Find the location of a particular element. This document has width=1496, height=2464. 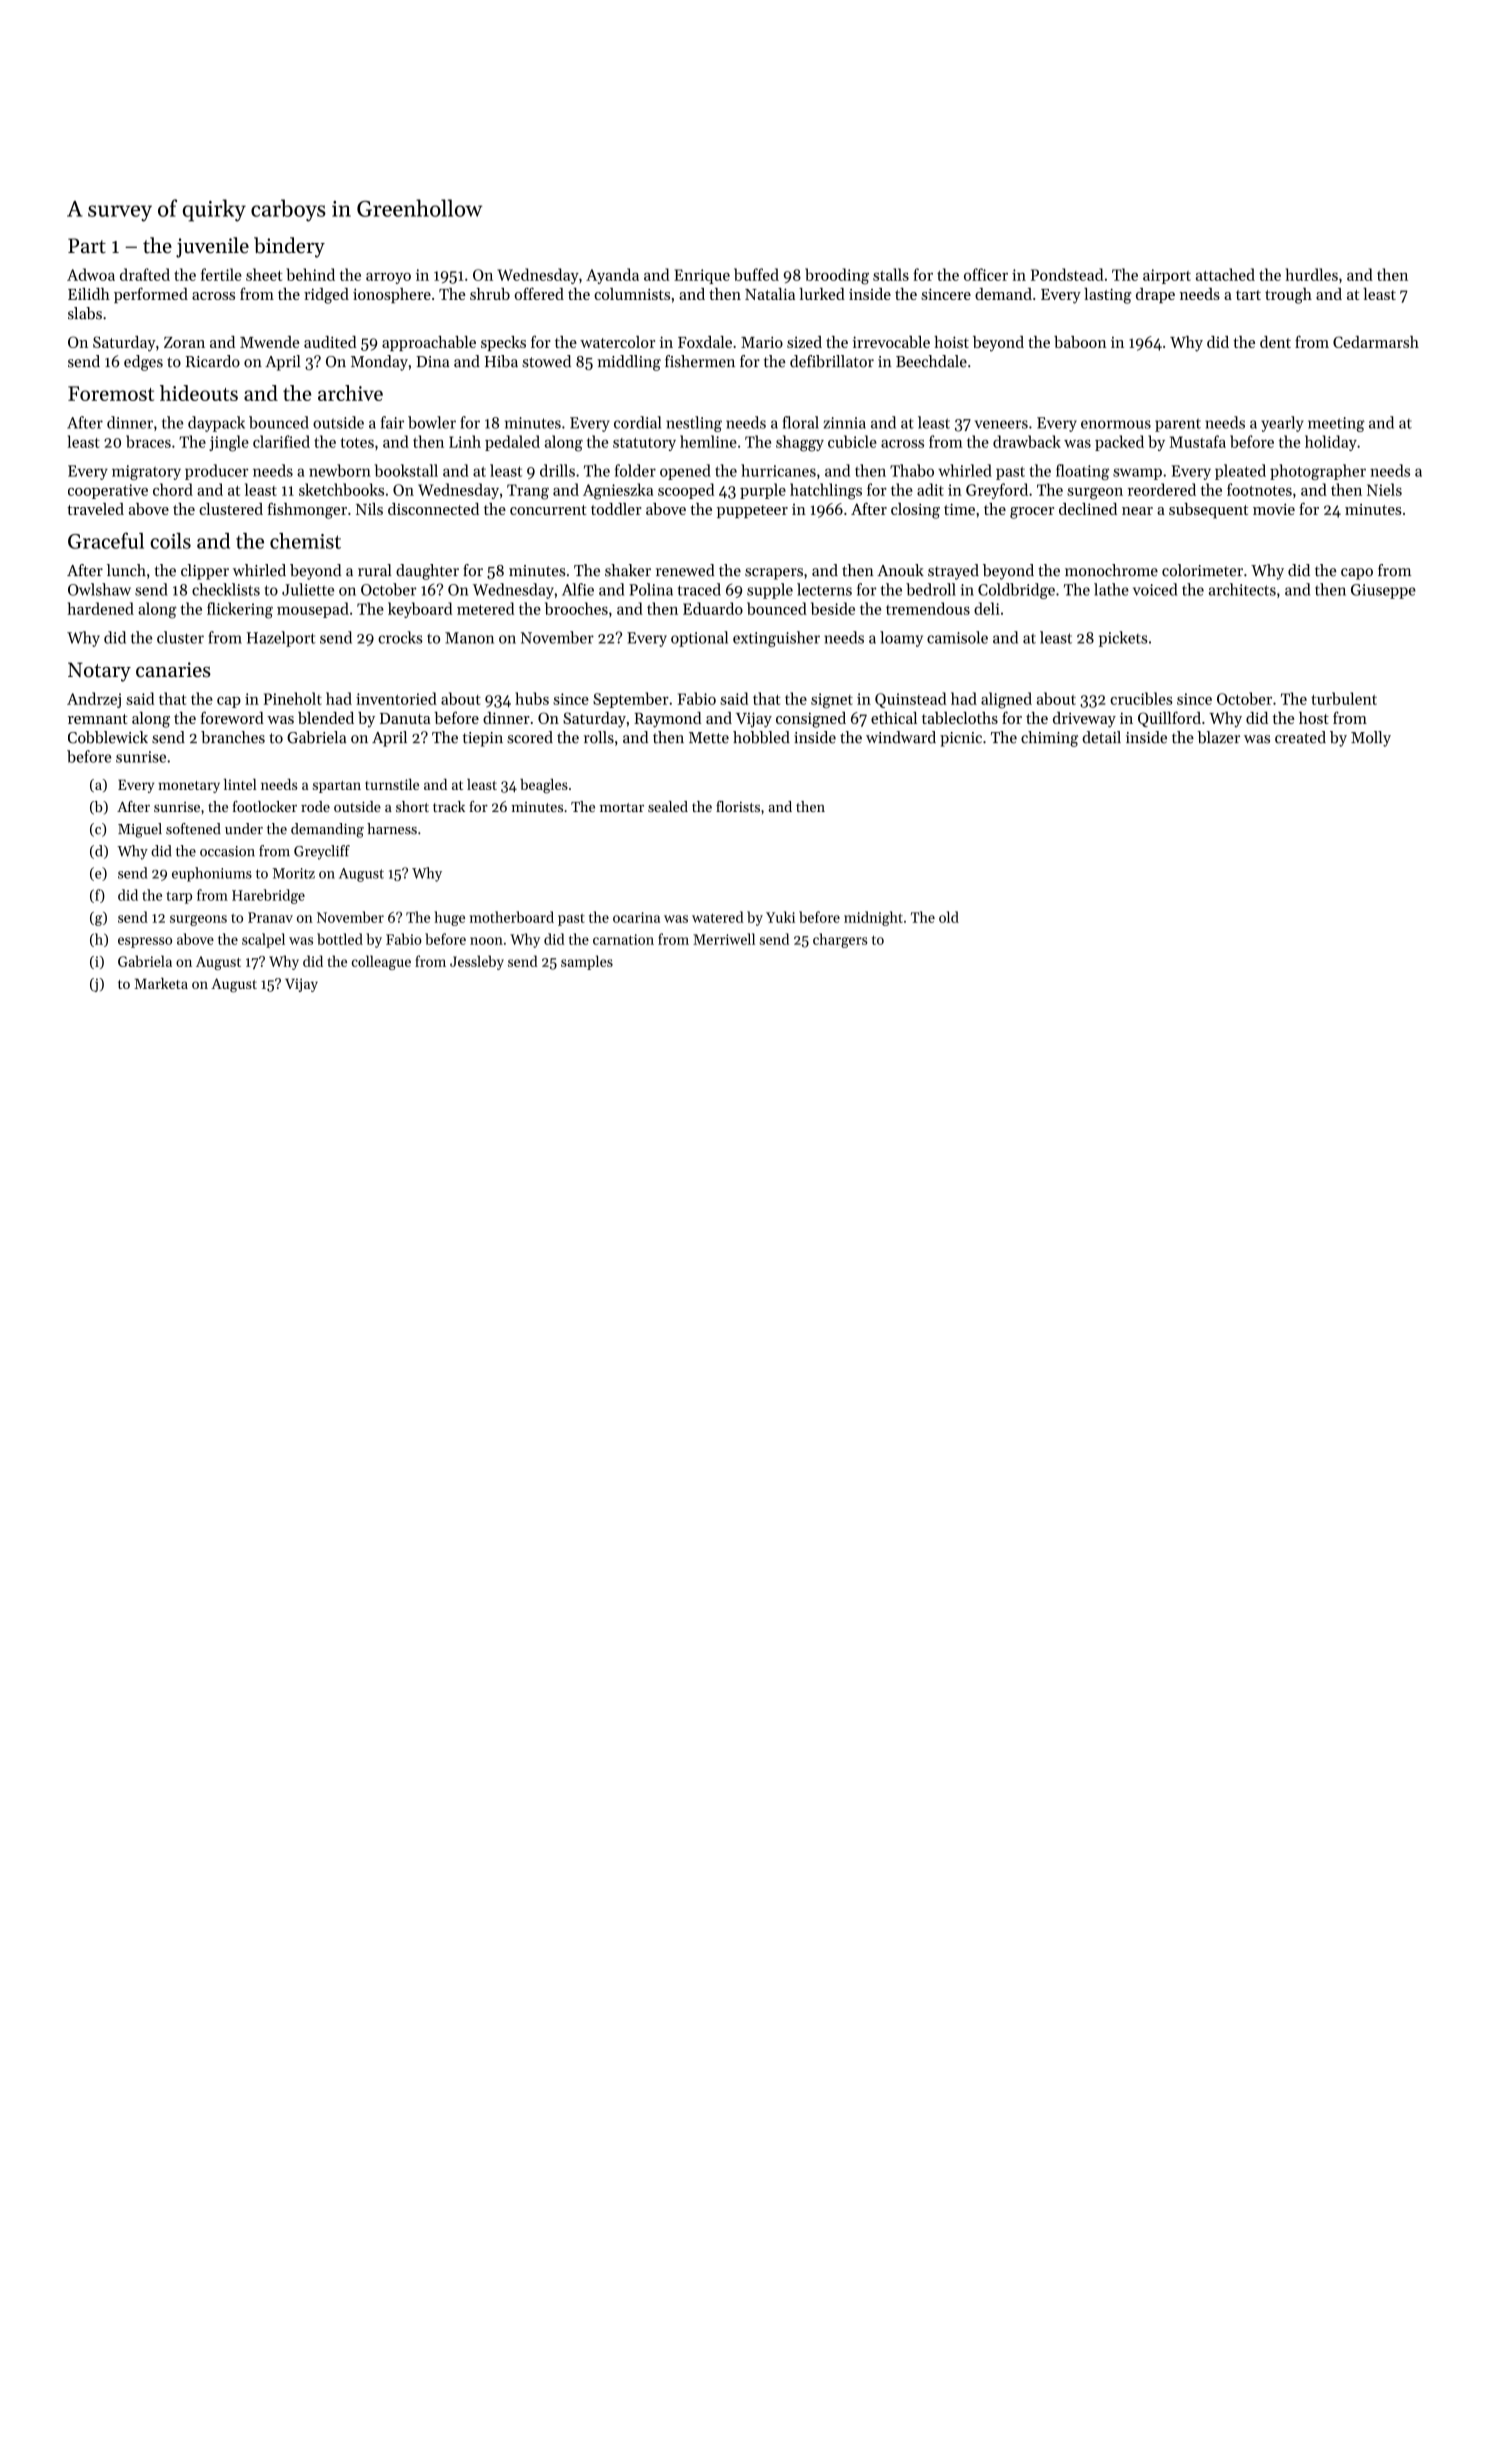

colorimeter is located at coordinates (1202, 570).
